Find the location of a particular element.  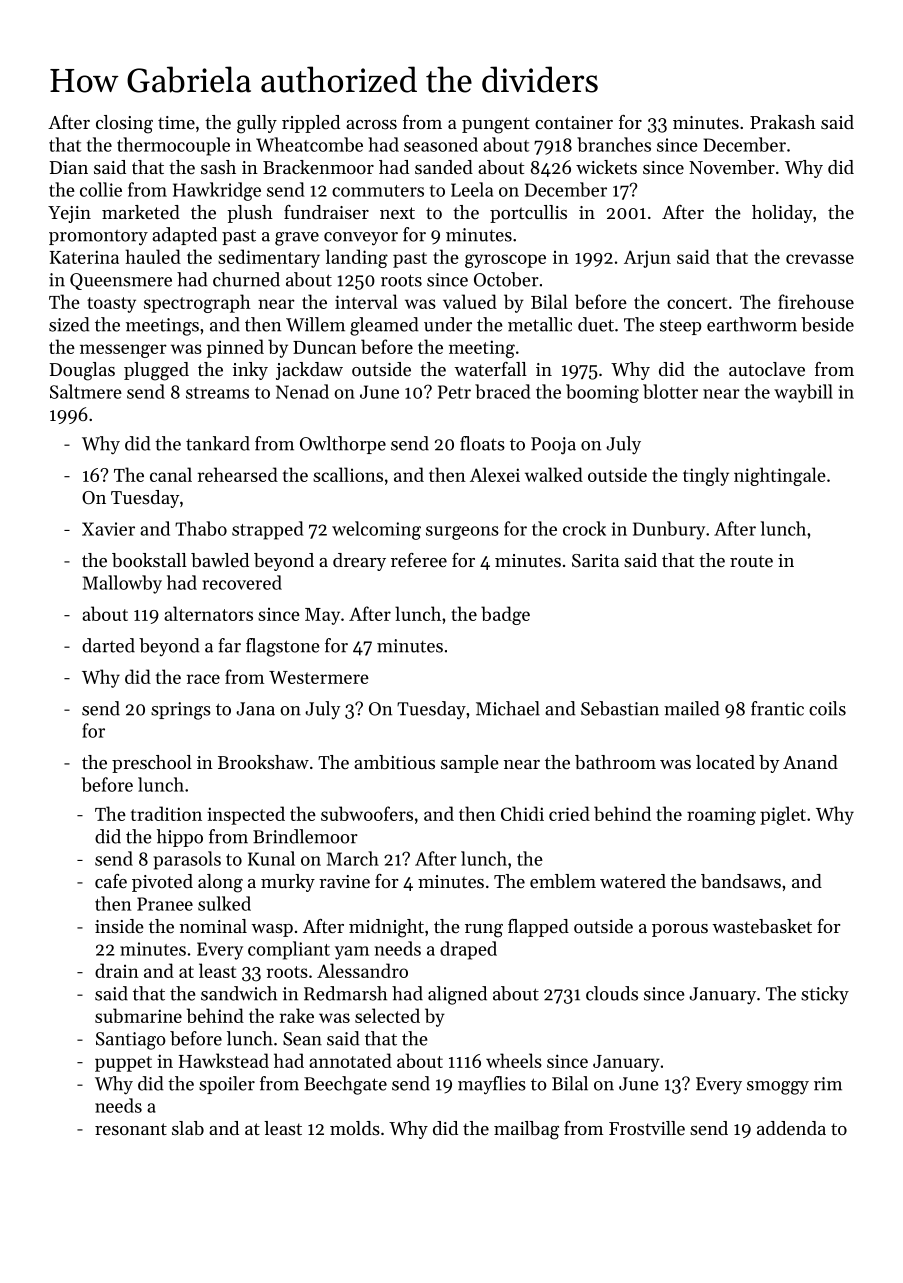

rung is located at coordinates (484, 931).
